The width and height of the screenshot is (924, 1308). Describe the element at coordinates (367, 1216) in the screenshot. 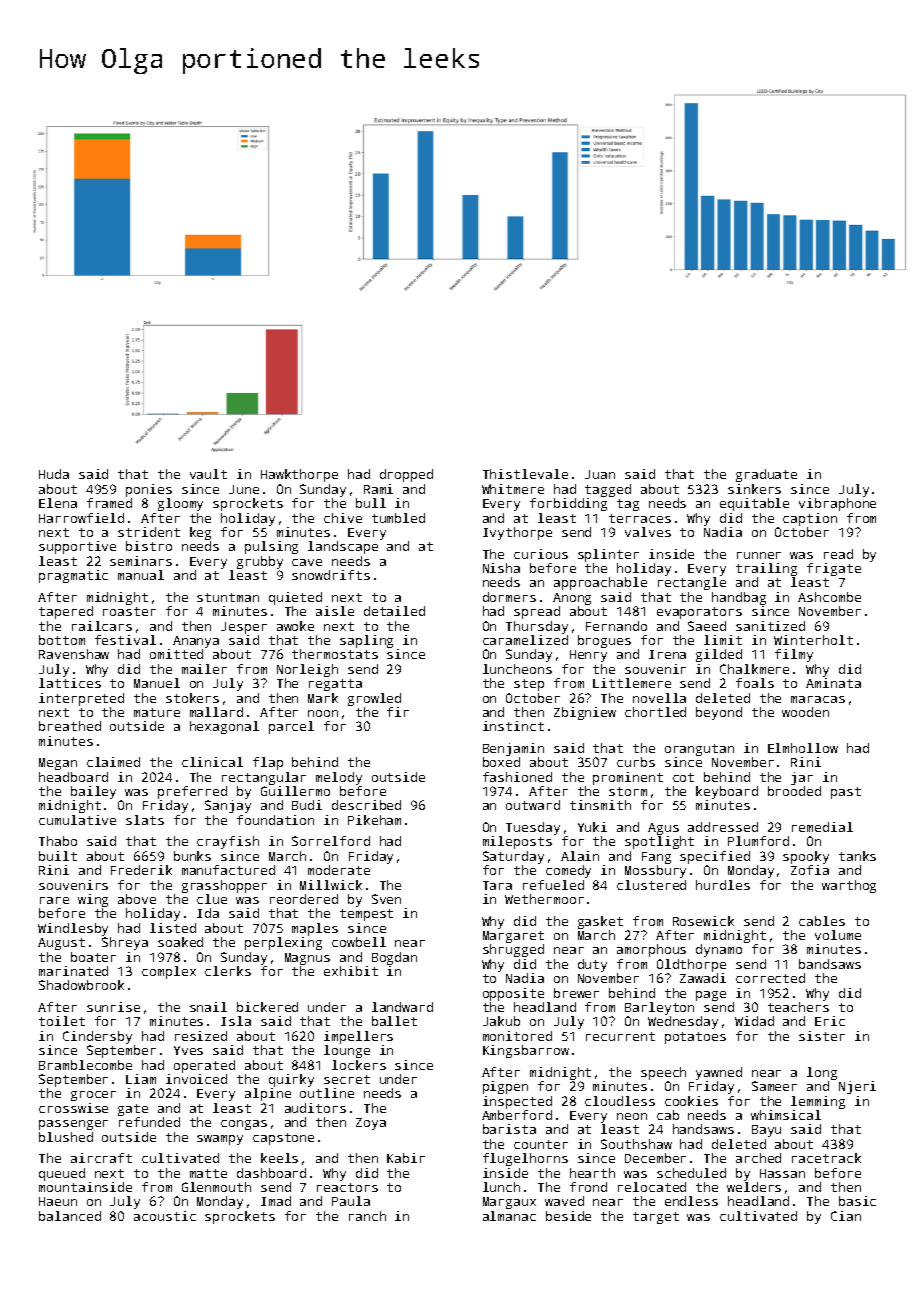

I see `ranch` at that location.
